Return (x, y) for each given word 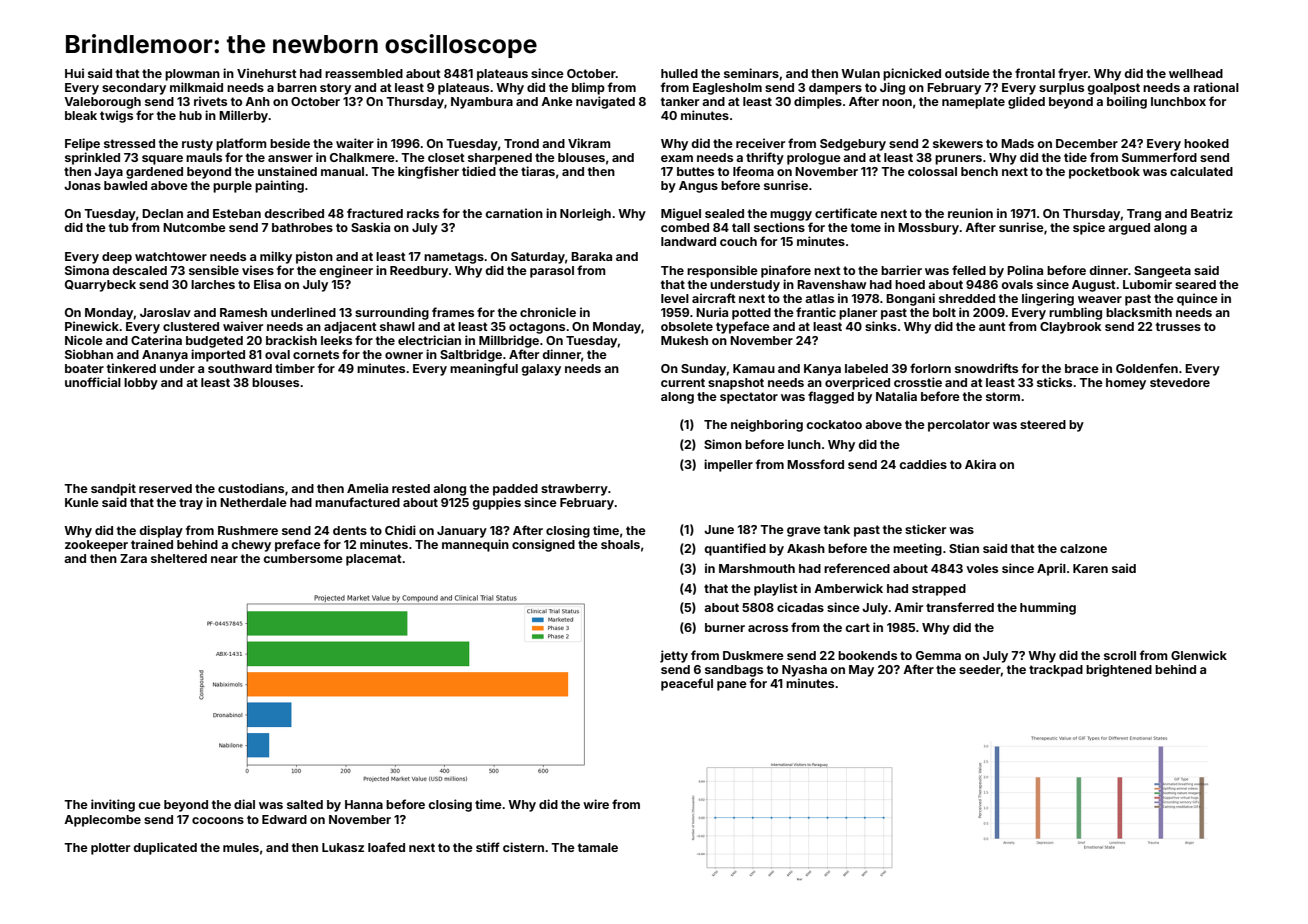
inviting (113, 805)
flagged (831, 397)
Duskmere (753, 655)
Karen (1090, 568)
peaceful (687, 684)
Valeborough (102, 103)
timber (295, 368)
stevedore (1180, 382)
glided (1026, 102)
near (224, 559)
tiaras (538, 171)
